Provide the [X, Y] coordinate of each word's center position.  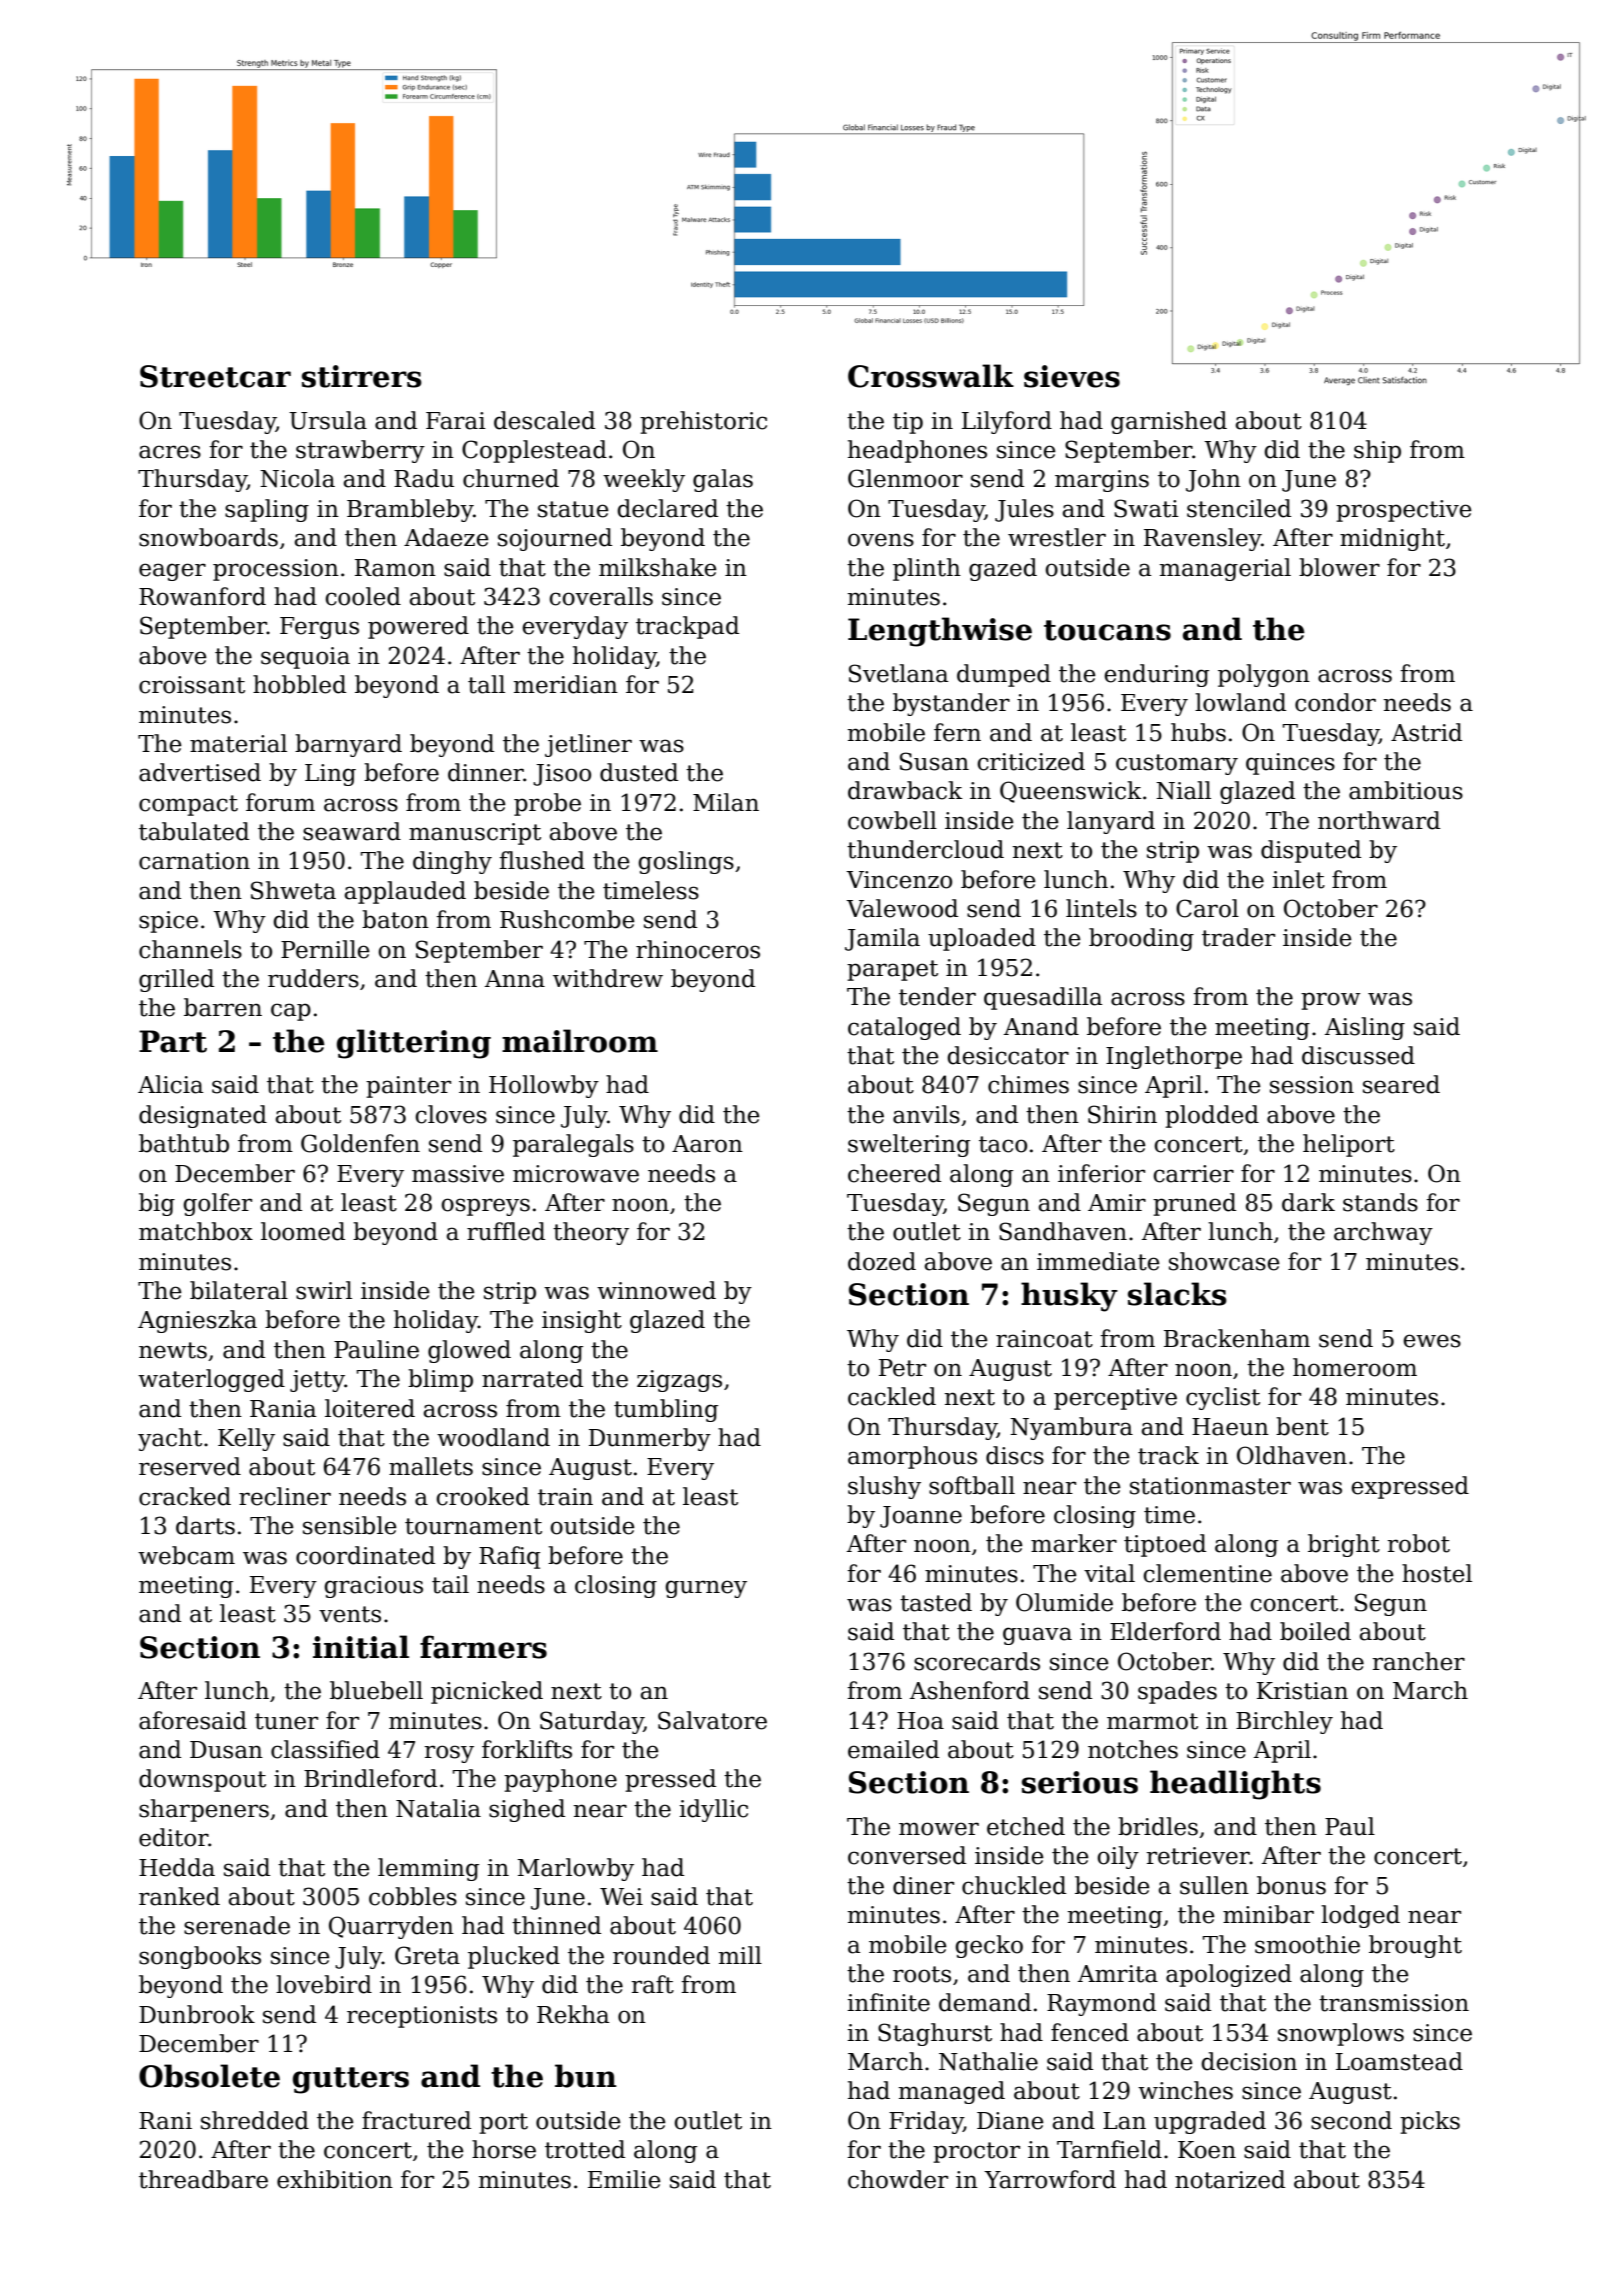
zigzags [679, 1381]
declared [667, 508]
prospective [1404, 511]
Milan [726, 802]
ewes [1432, 1341]
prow [1330, 1001]
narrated [532, 1378]
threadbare [203, 2179]
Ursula [328, 420]
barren [223, 1007]
